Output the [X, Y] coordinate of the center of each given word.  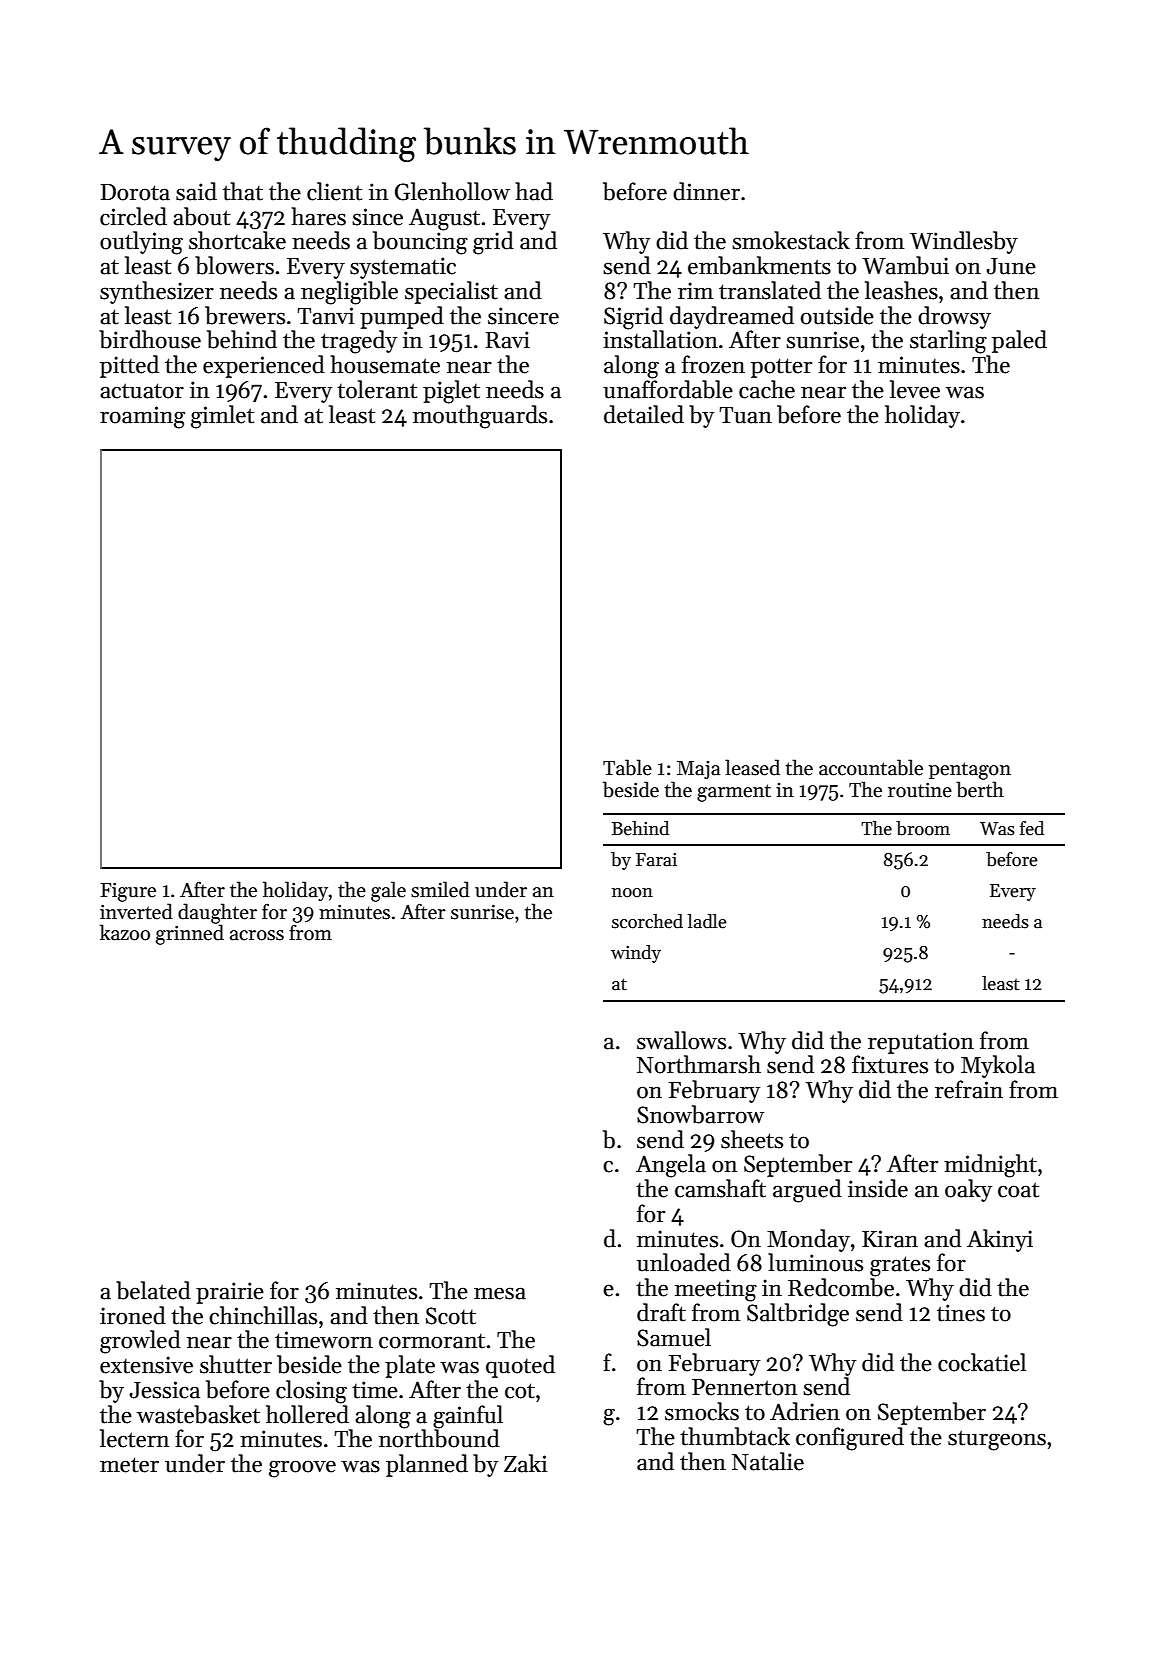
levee [915, 389]
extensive [146, 1365]
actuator [142, 391]
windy [636, 954]
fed [1032, 828]
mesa [500, 1293]
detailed [644, 414]
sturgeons [997, 1440]
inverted [136, 911]
